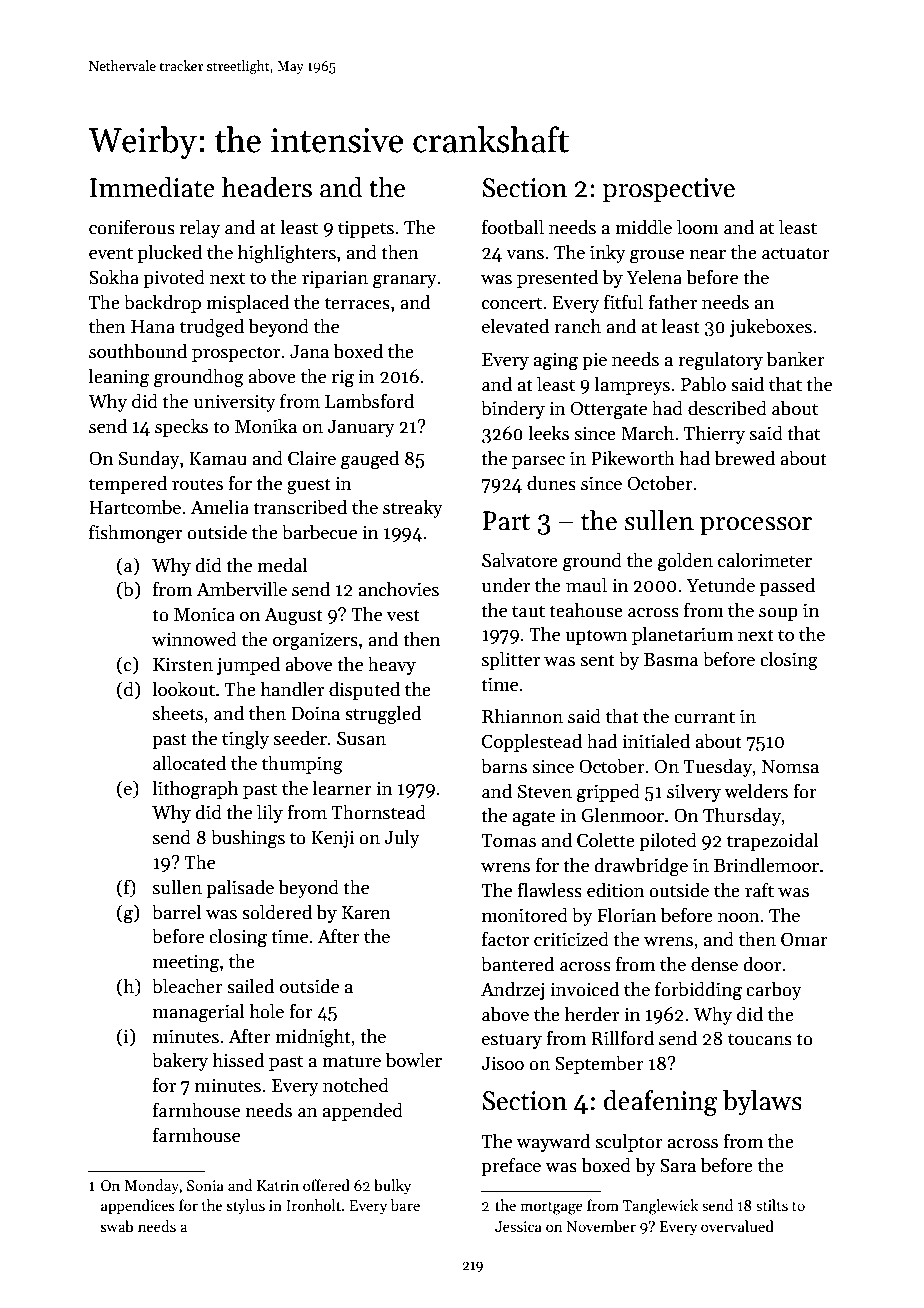  Describe the element at coordinates (183, 689) in the image. I see `lookout` at that location.
